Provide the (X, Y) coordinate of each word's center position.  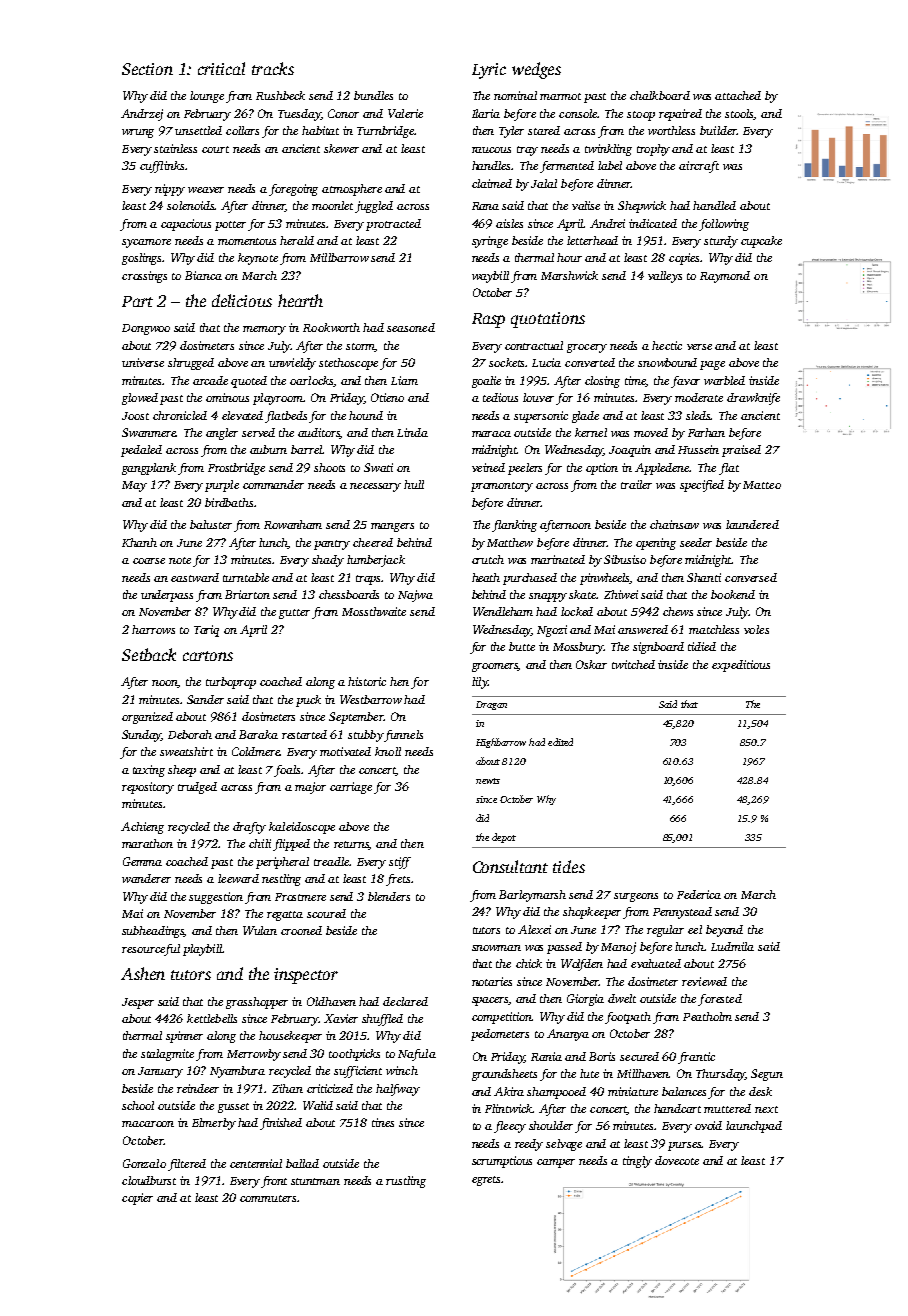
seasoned (411, 327)
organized (147, 718)
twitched (633, 664)
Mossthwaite (374, 611)
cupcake (761, 242)
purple (222, 486)
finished (281, 1124)
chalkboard (660, 95)
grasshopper (257, 1003)
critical (221, 68)
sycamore (146, 243)
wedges (536, 70)
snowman (496, 948)
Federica (699, 894)
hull (414, 484)
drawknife (753, 399)
